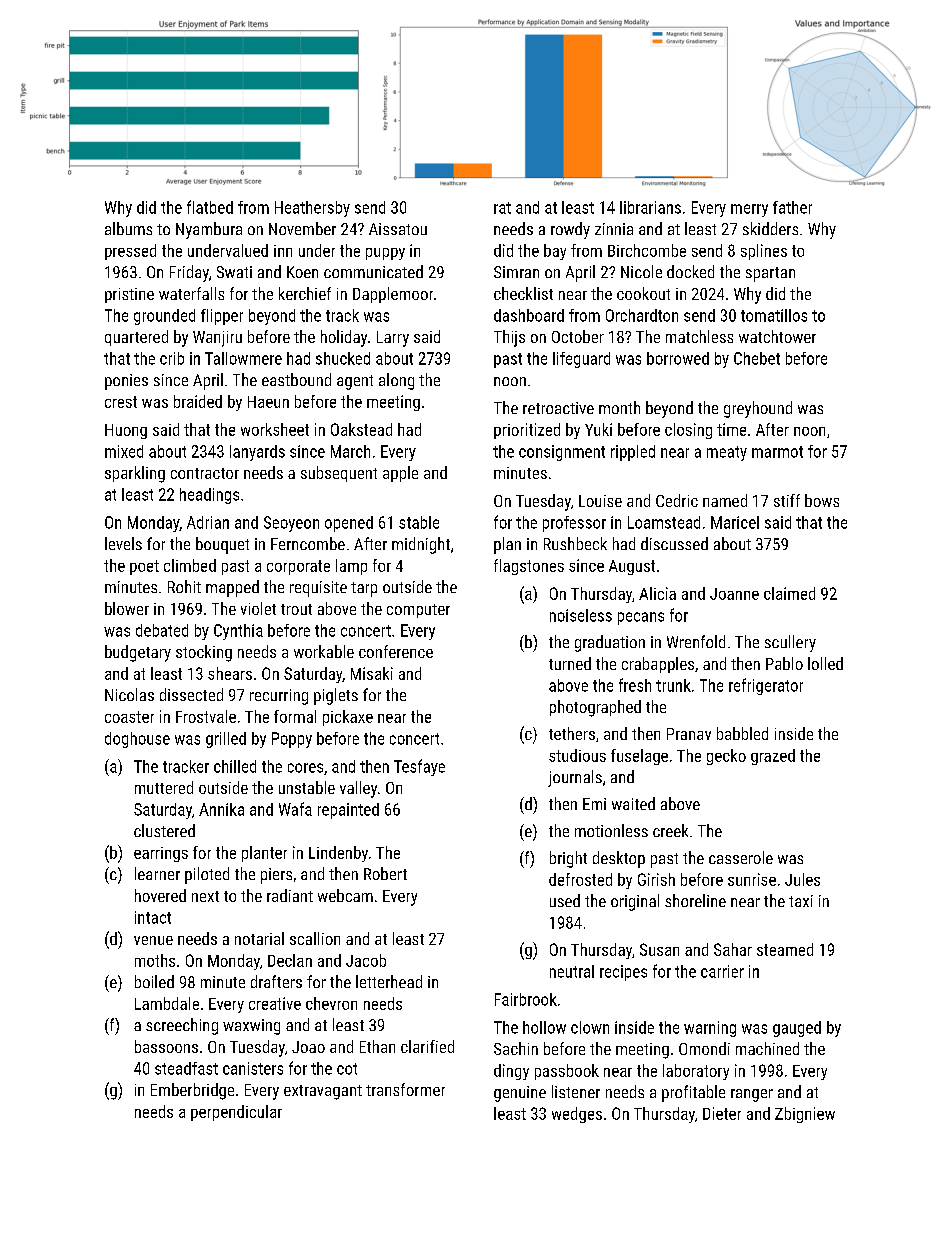 This document has height=1233, width=952. What do you see at coordinates (825, 663) in the document?
I see `lolled` at bounding box center [825, 663].
